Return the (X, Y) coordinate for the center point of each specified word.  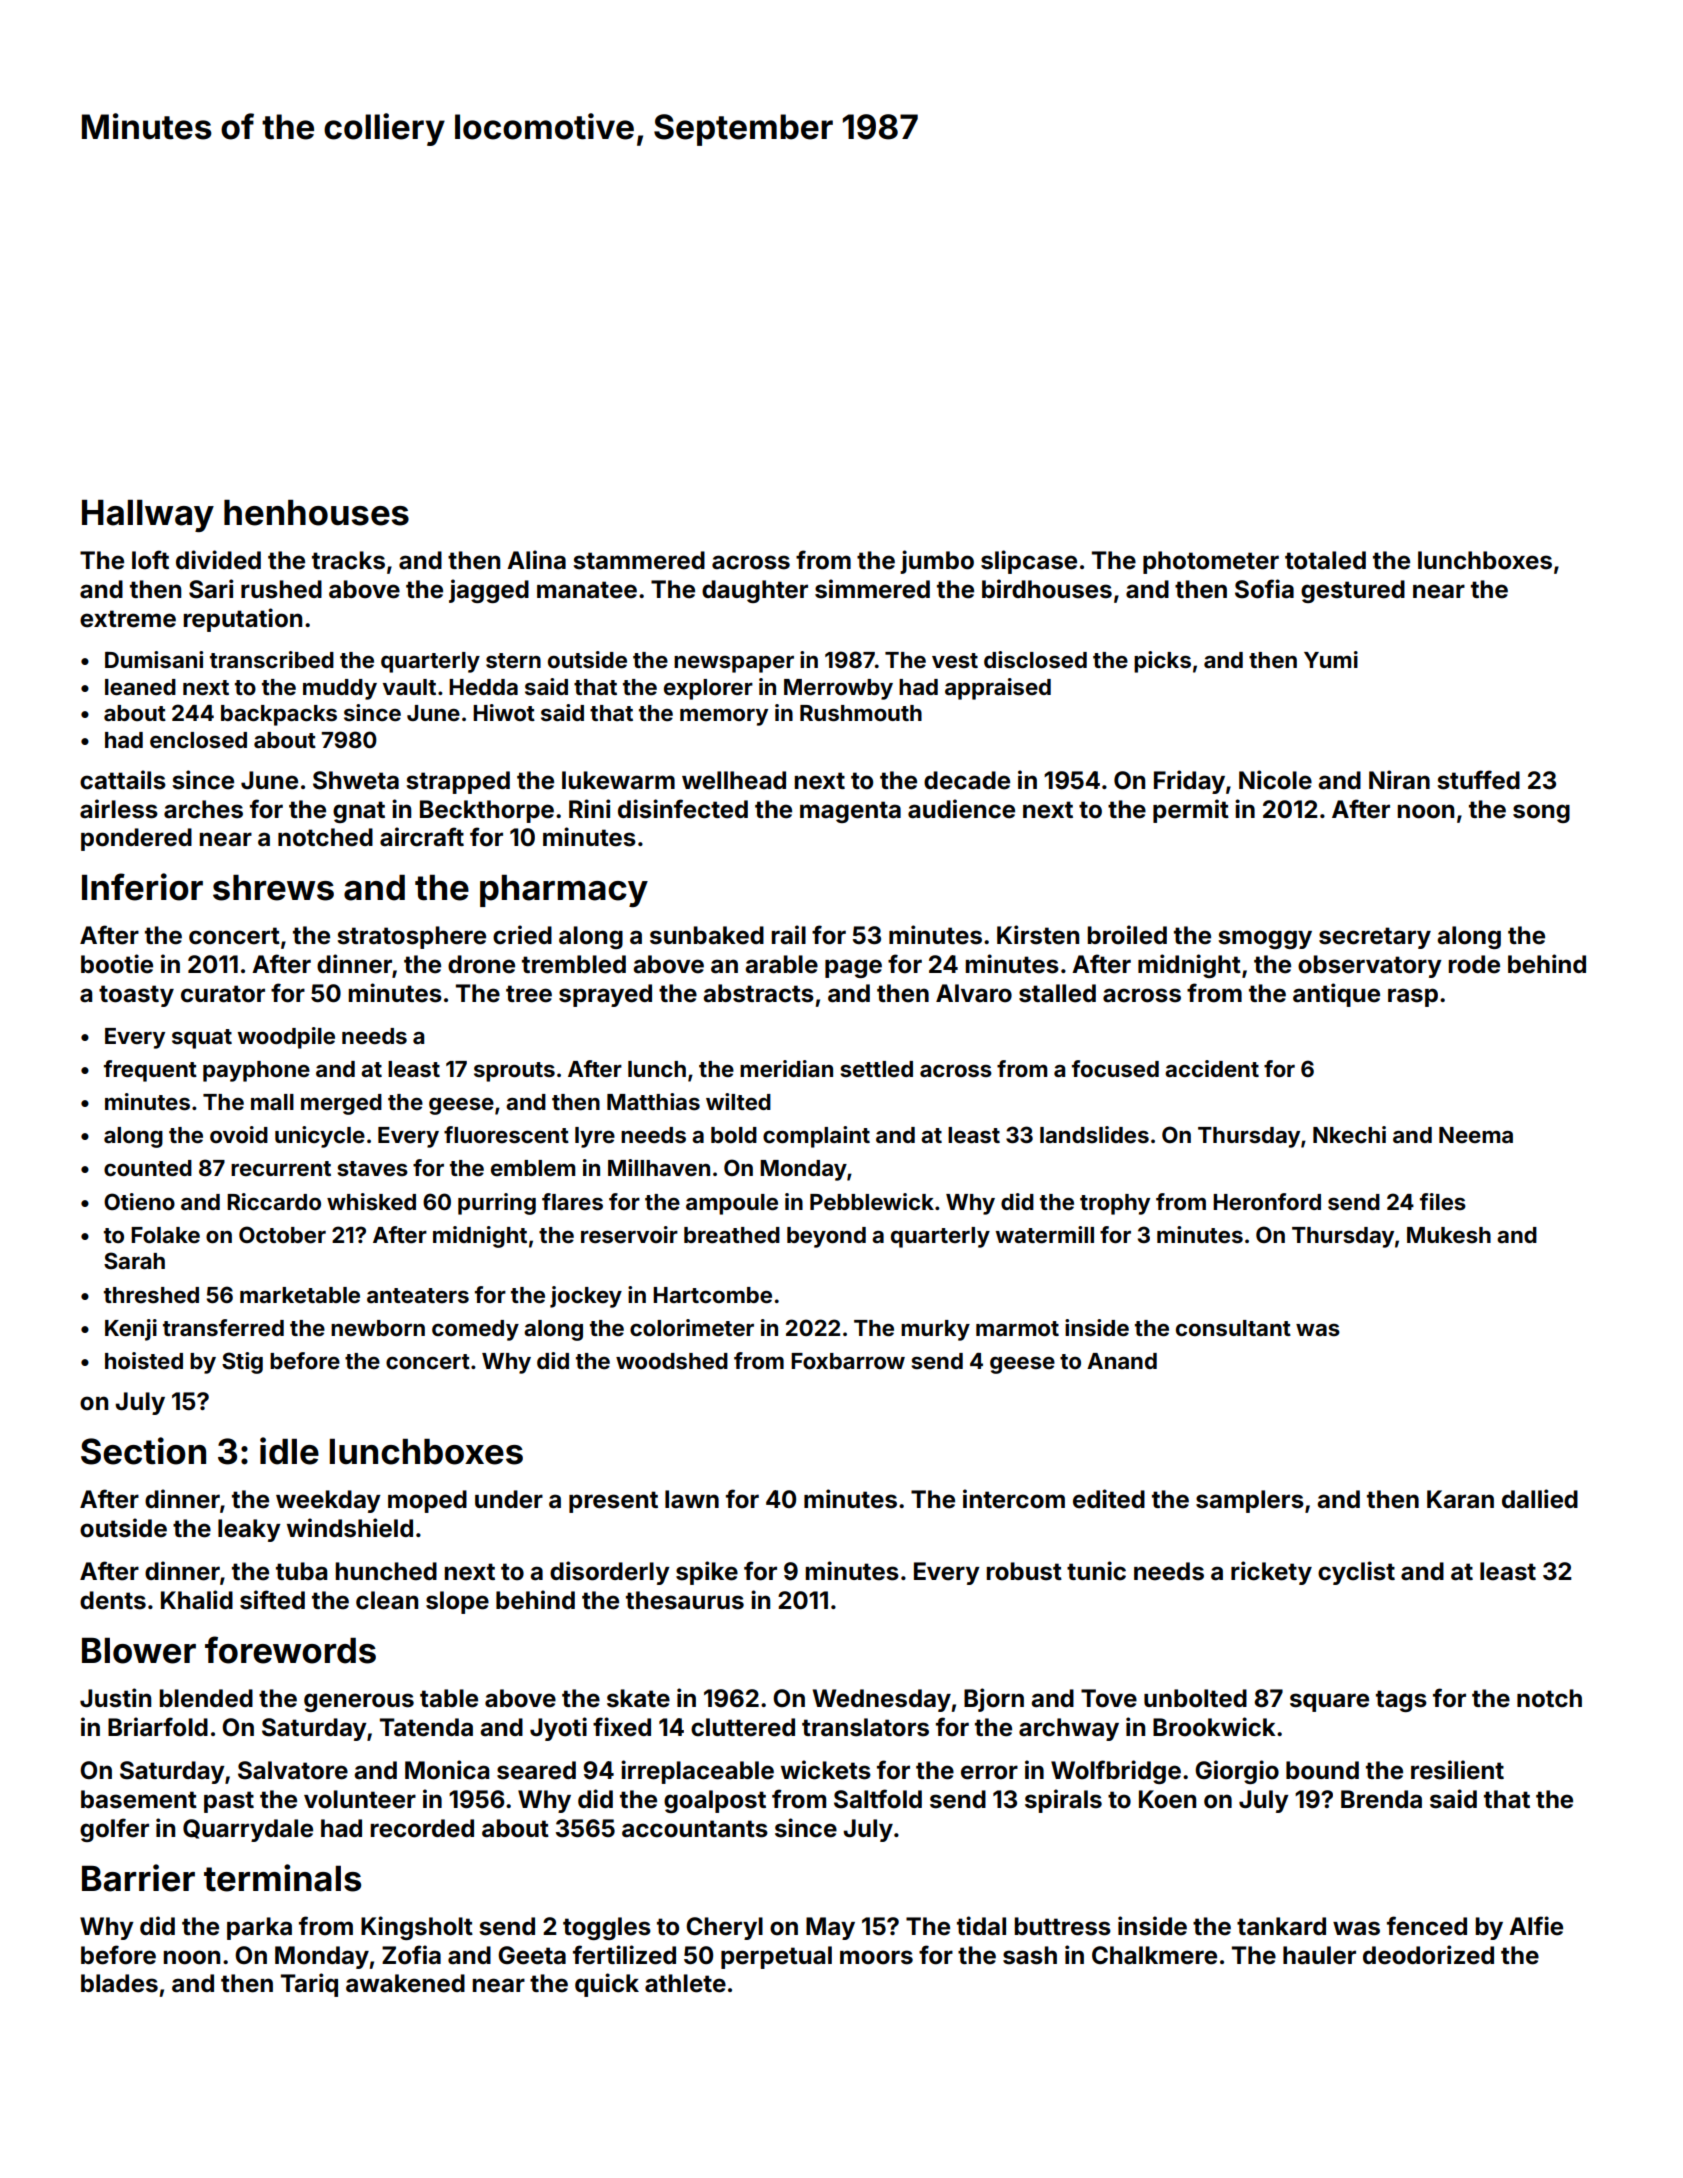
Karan (1460, 1499)
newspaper (734, 664)
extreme (128, 619)
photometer (1211, 562)
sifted (272, 1600)
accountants (695, 1829)
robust (1024, 1571)
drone (481, 964)
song (1541, 813)
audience (961, 809)
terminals (282, 1878)
